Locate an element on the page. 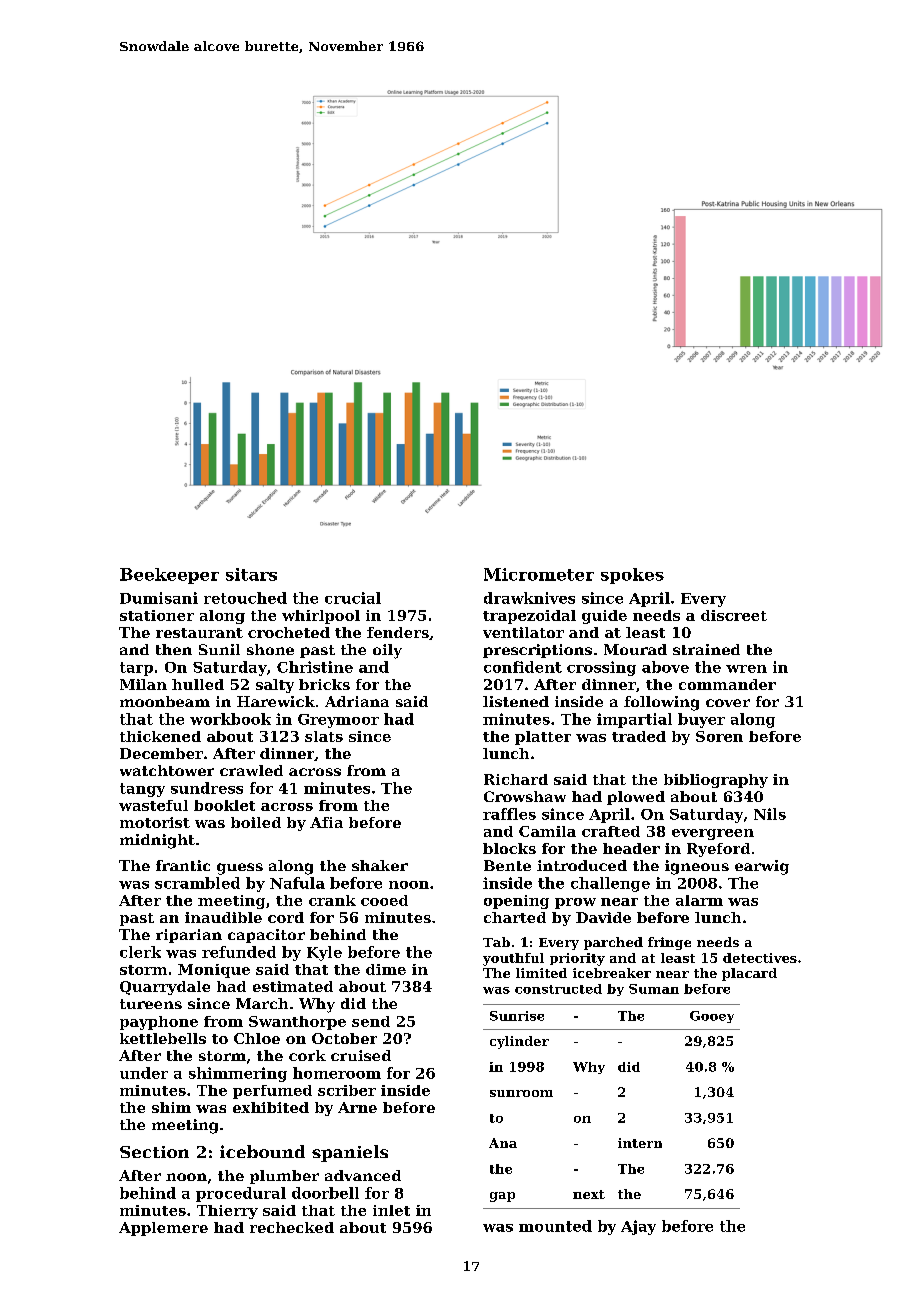 This document has width=924, height=1308. oily is located at coordinates (387, 651).
